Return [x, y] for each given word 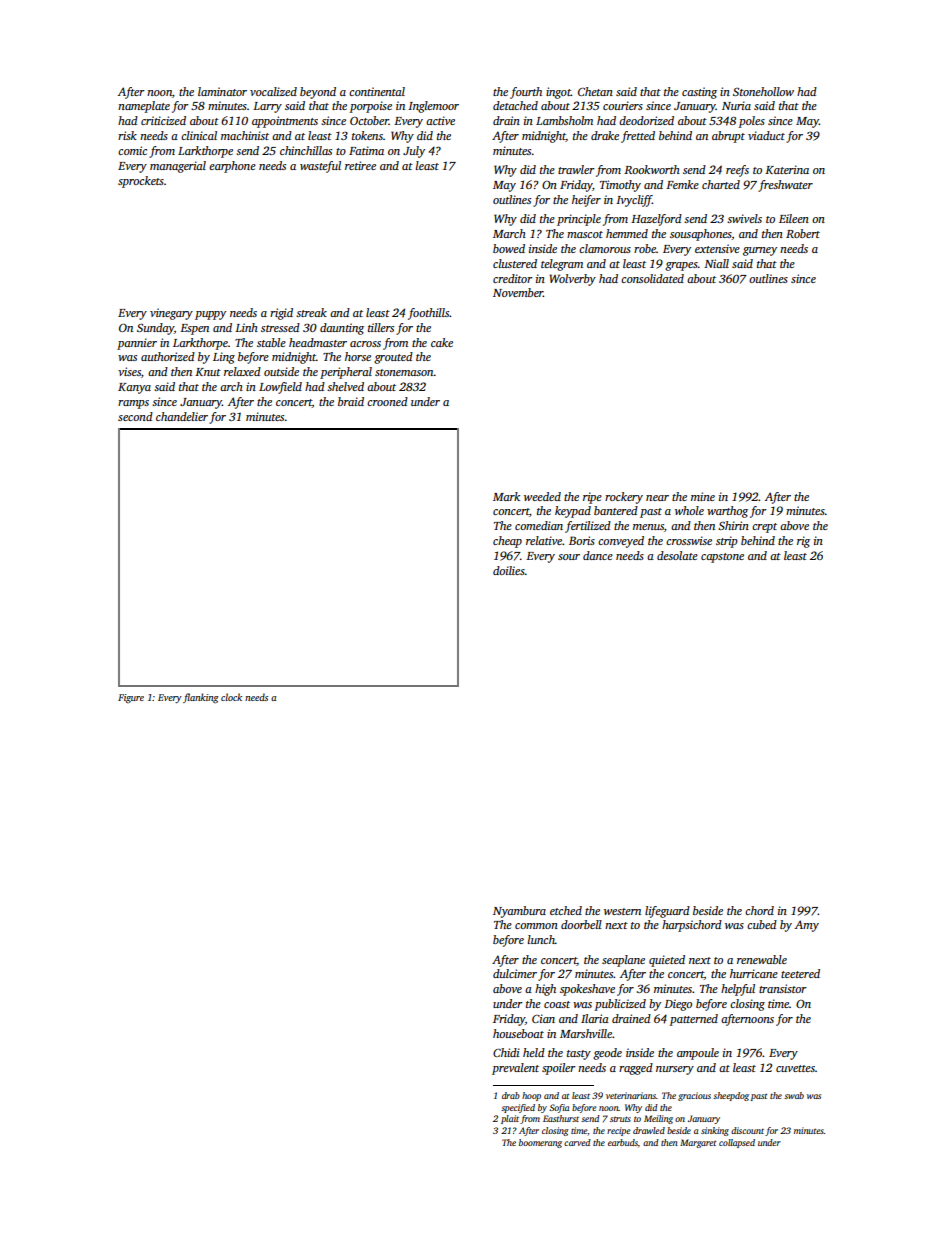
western [622, 911]
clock [231, 697]
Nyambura [519, 912]
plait [510, 1119]
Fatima [366, 150]
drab [511, 1095]
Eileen [794, 218]
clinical [199, 135]
